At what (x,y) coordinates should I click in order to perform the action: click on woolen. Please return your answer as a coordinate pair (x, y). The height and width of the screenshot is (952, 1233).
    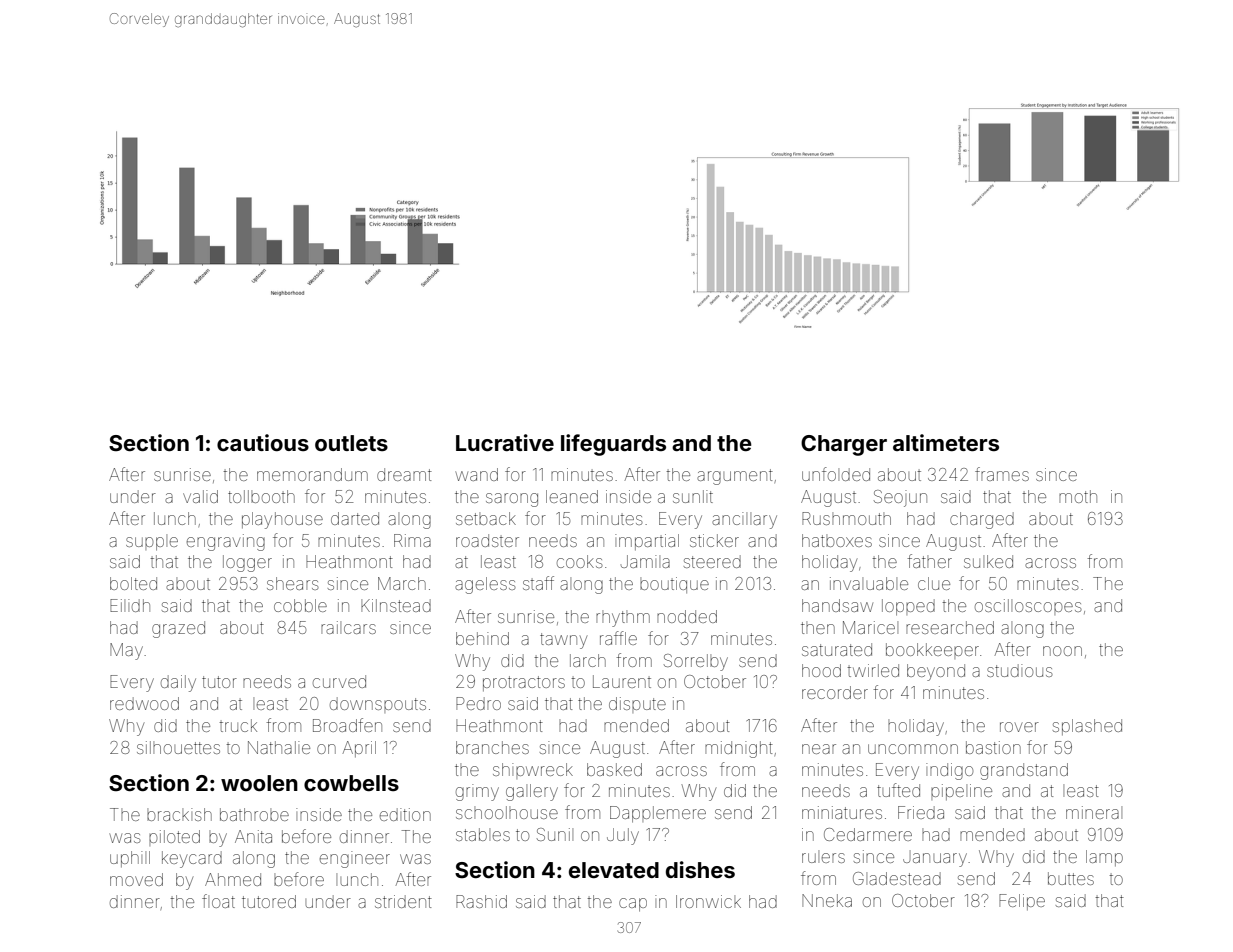
    Looking at the image, I should click on (259, 783).
